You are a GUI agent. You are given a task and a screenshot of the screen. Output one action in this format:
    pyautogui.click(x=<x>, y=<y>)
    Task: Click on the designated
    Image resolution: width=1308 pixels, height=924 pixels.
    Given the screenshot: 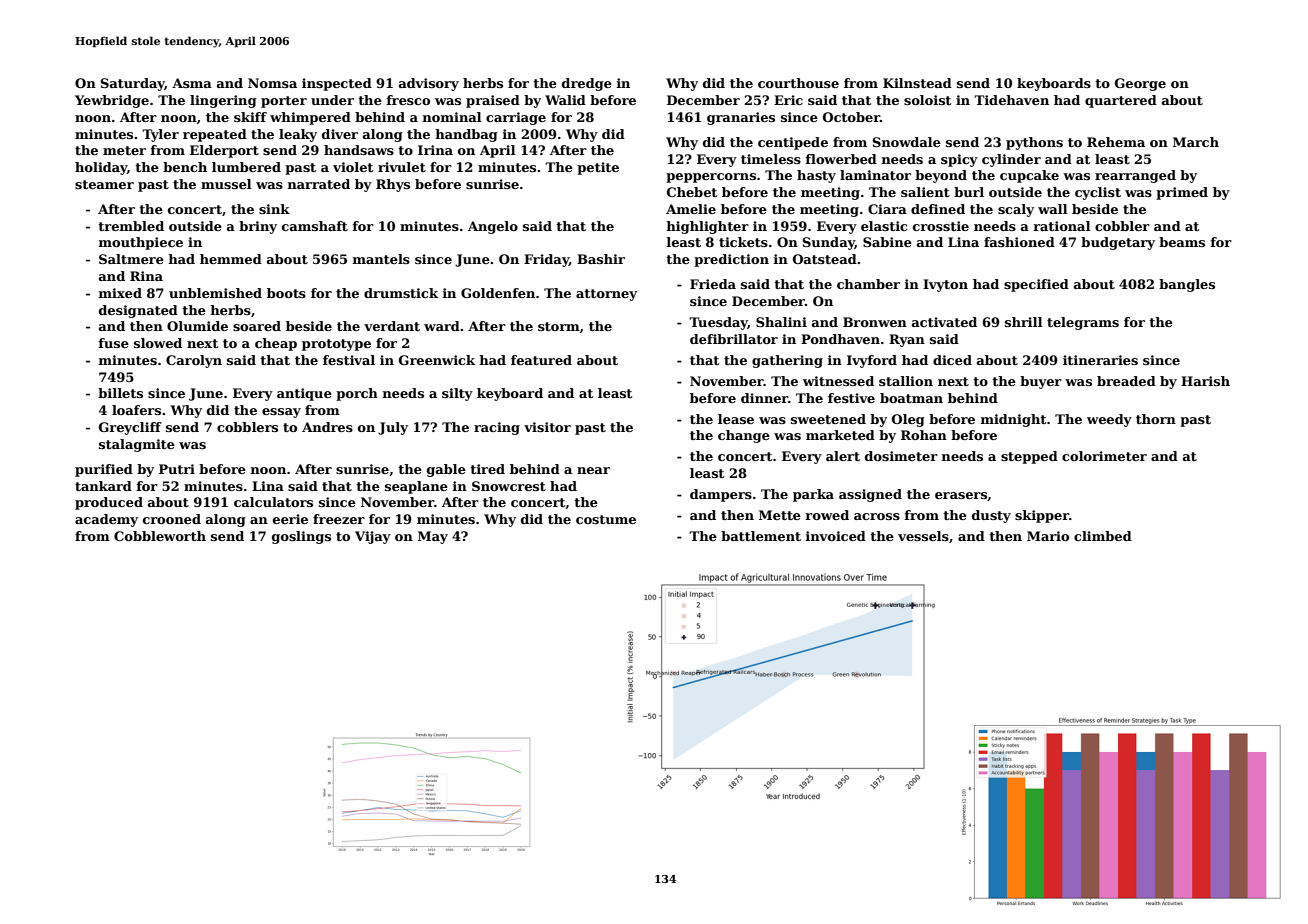 What is the action you would take?
    pyautogui.click(x=138, y=311)
